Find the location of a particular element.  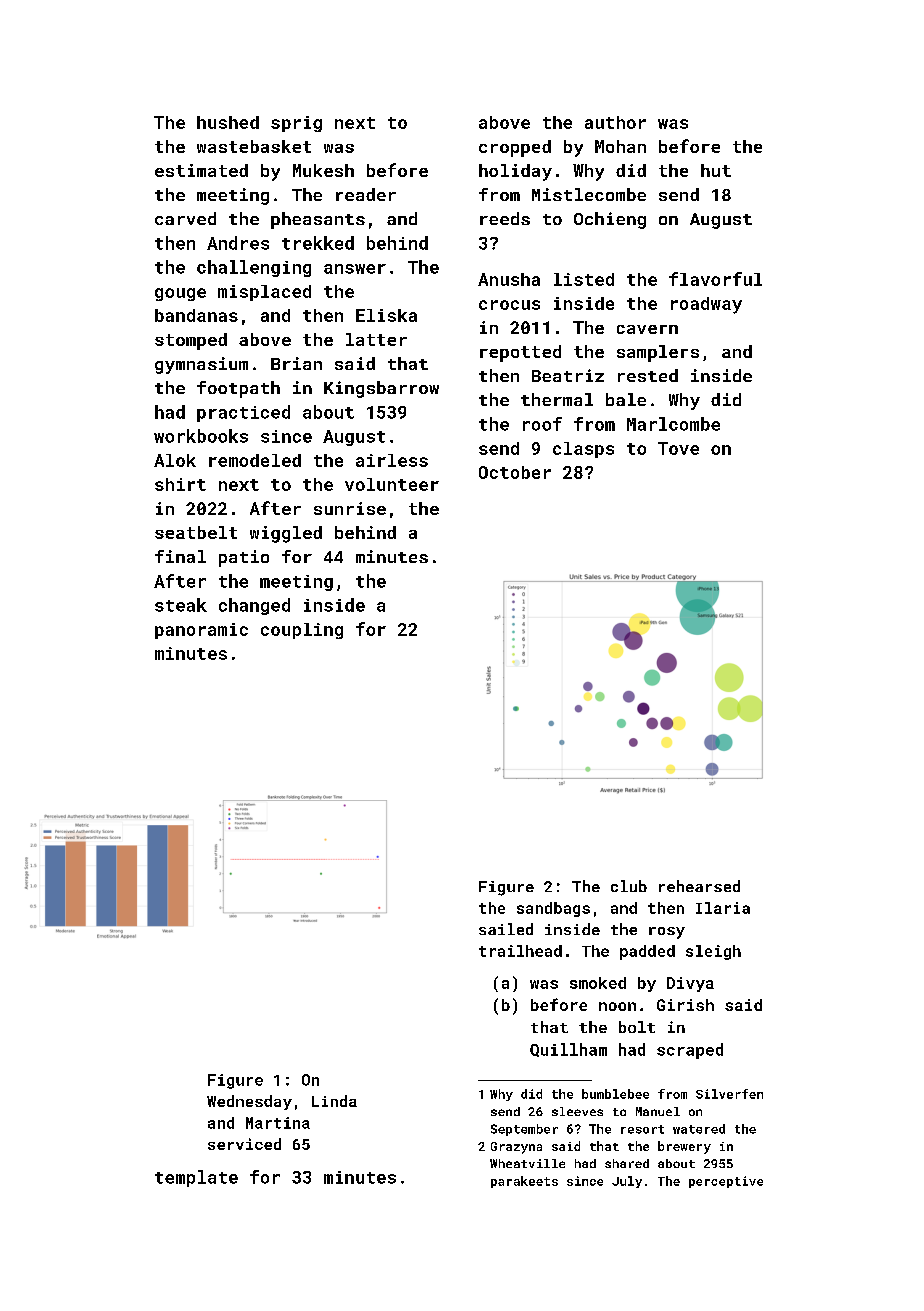

trekked is located at coordinates (318, 243).
